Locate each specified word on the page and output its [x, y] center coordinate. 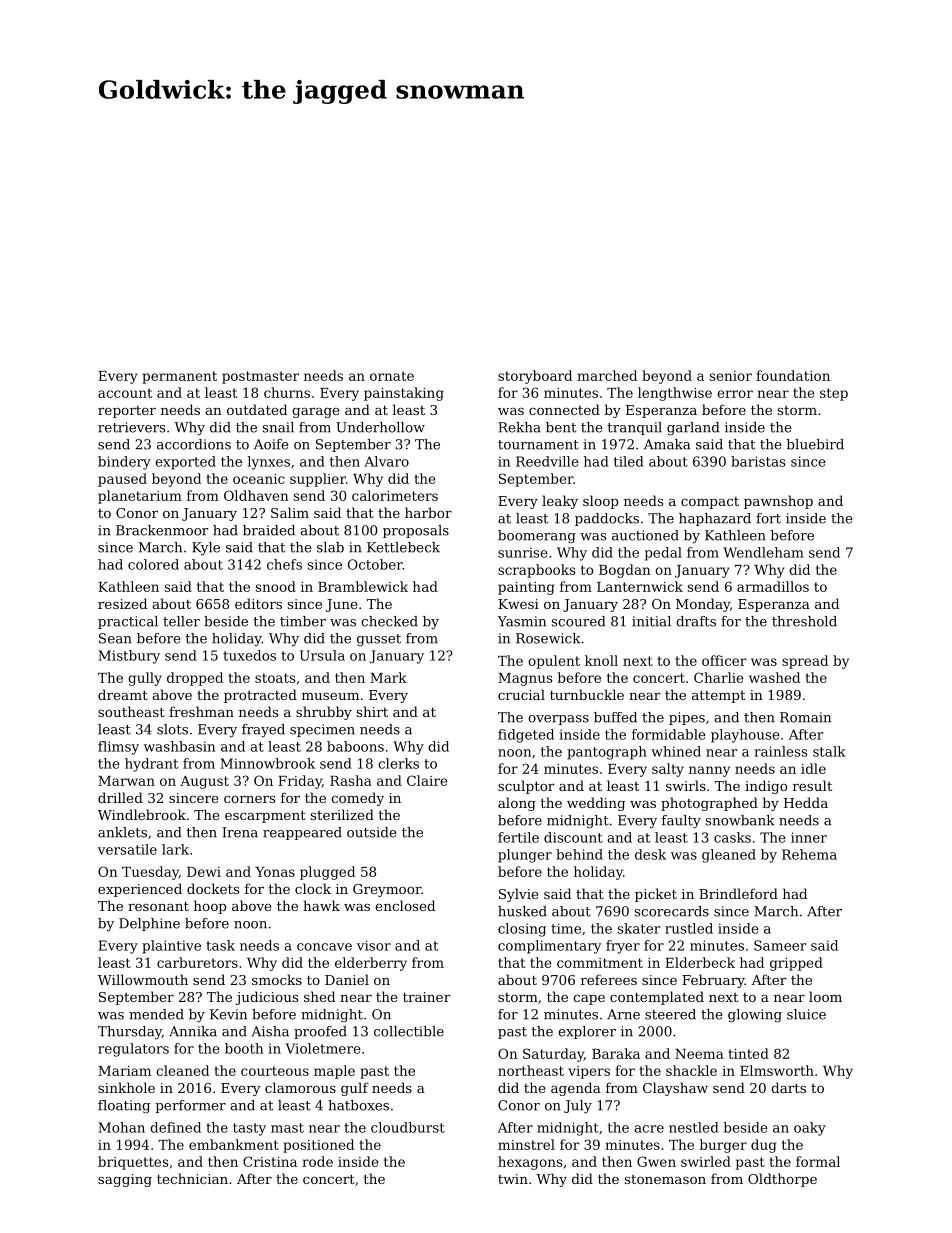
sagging [125, 1180]
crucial [521, 694]
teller [181, 621]
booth [244, 1048]
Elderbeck [700, 962]
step [834, 394]
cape [589, 1000]
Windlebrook [142, 814]
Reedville [547, 461]
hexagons [530, 1163]
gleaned [729, 856]
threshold [804, 621]
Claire [427, 780]
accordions [194, 444]
